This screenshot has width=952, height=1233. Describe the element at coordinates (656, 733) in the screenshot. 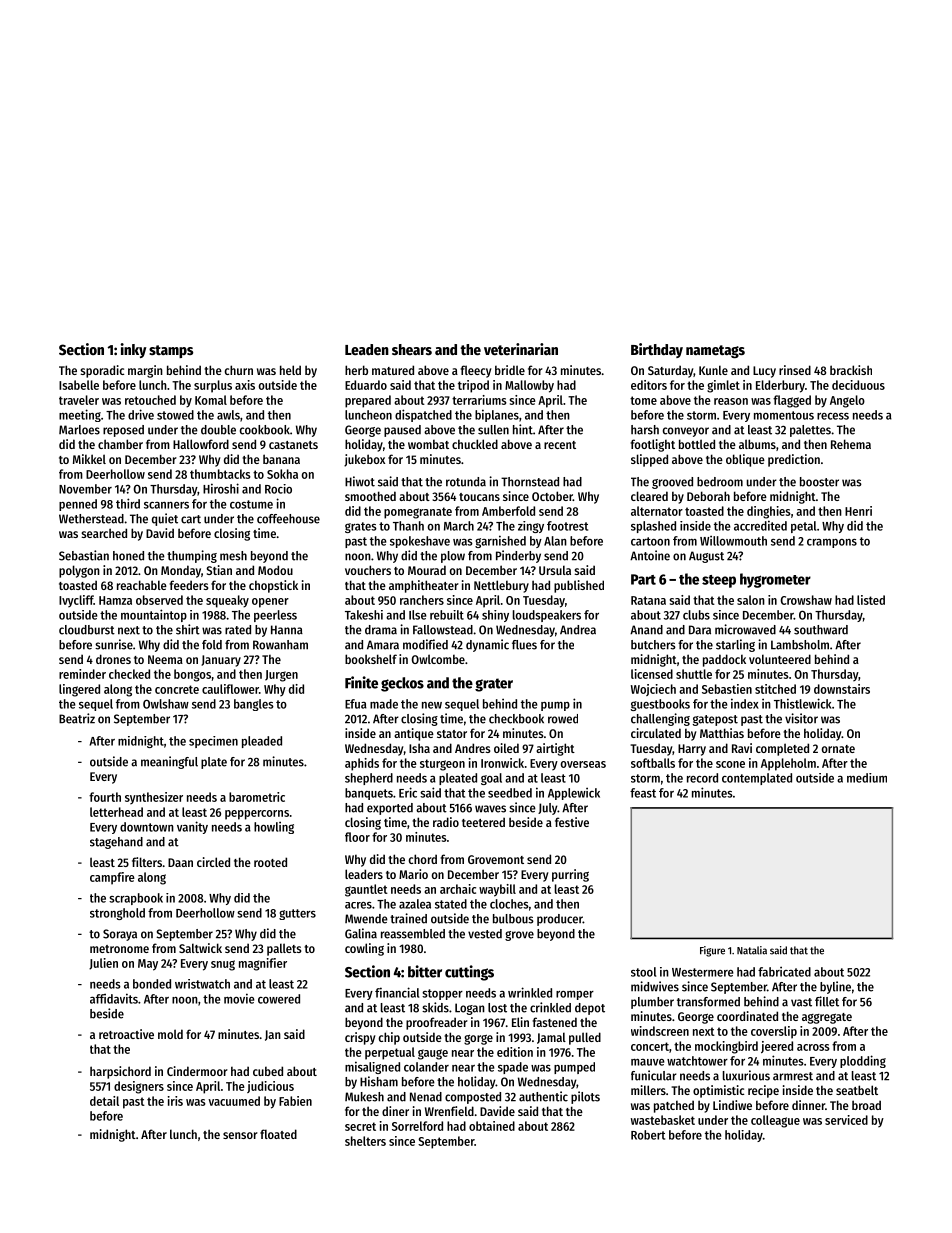

I see `circulated` at that location.
